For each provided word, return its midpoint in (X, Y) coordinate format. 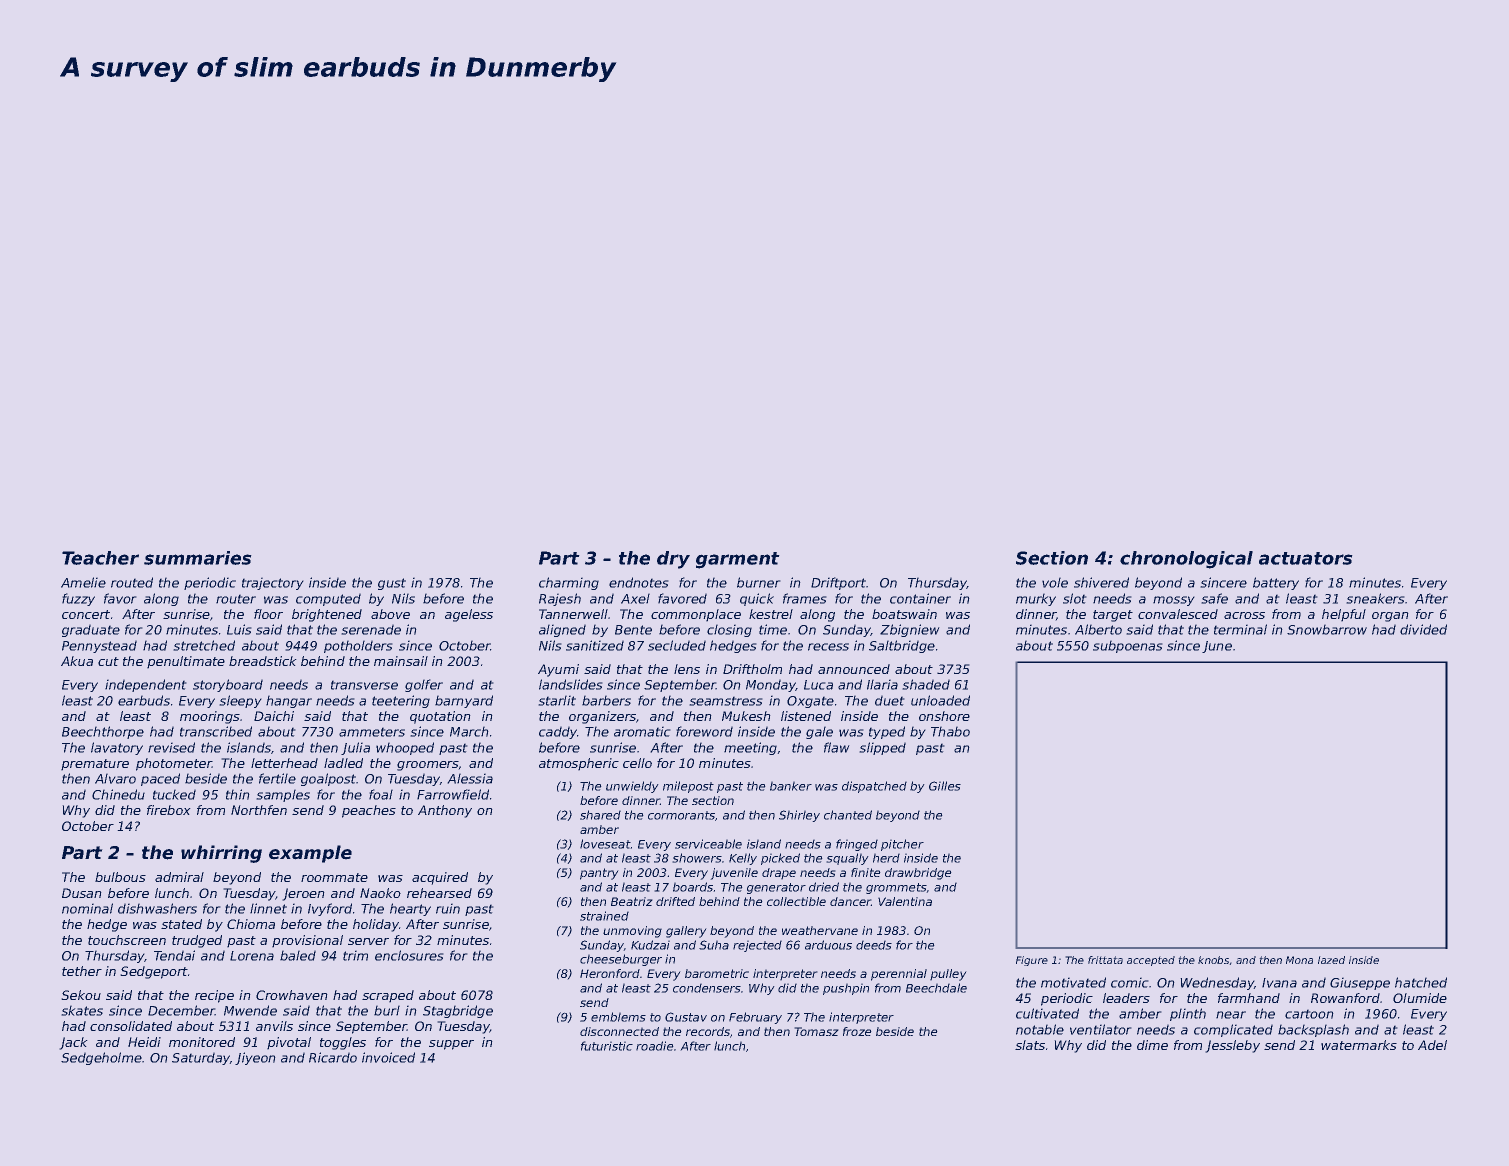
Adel (1432, 1045)
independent (145, 685)
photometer (174, 764)
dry (673, 560)
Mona (1299, 960)
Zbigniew (909, 630)
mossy (1173, 601)
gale (819, 733)
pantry (599, 874)
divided (1423, 629)
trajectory (272, 584)
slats (1030, 1045)
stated (181, 924)
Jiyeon (255, 1058)
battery (1276, 583)
